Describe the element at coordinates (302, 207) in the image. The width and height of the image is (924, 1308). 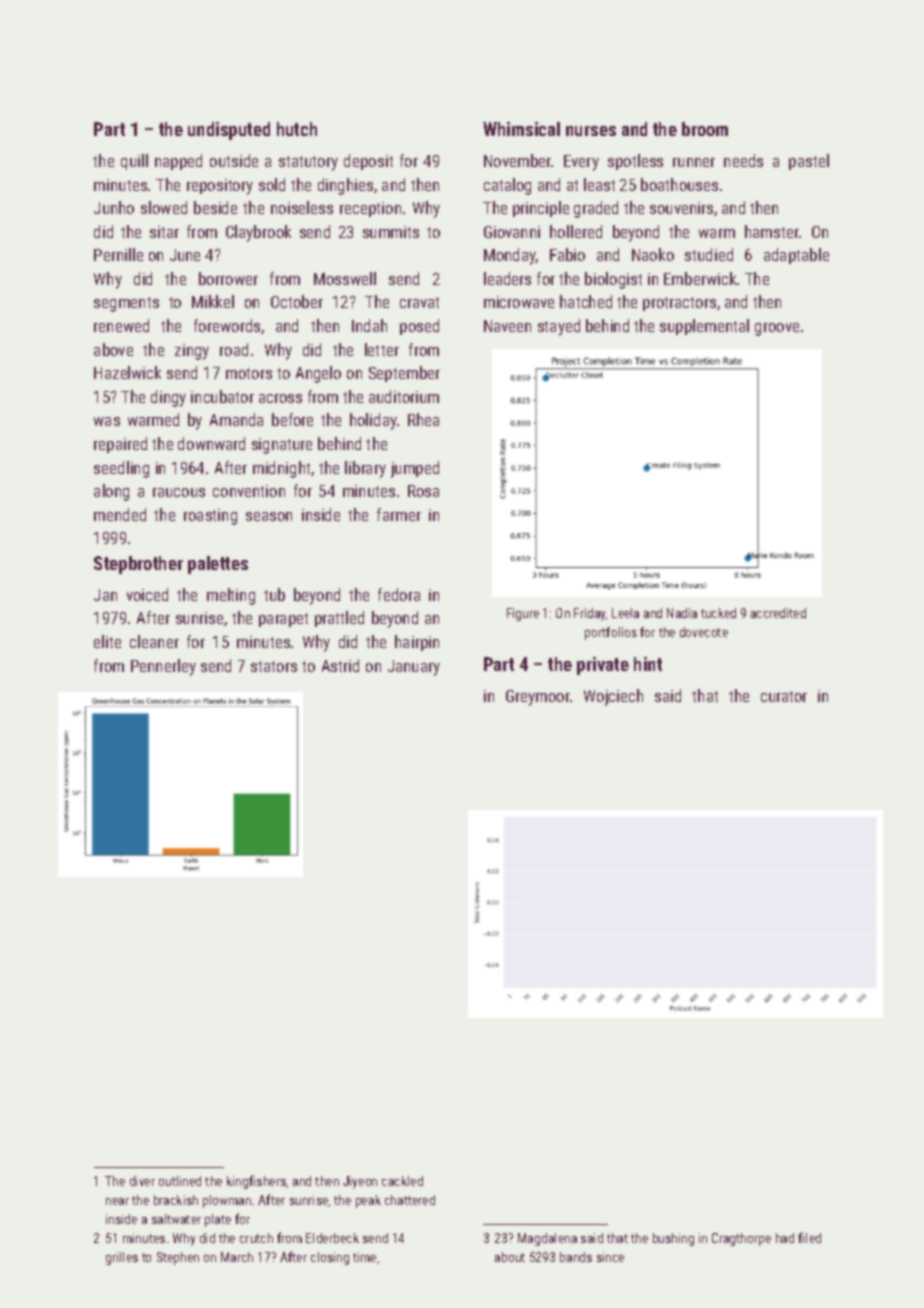
I see `noiseless` at that location.
